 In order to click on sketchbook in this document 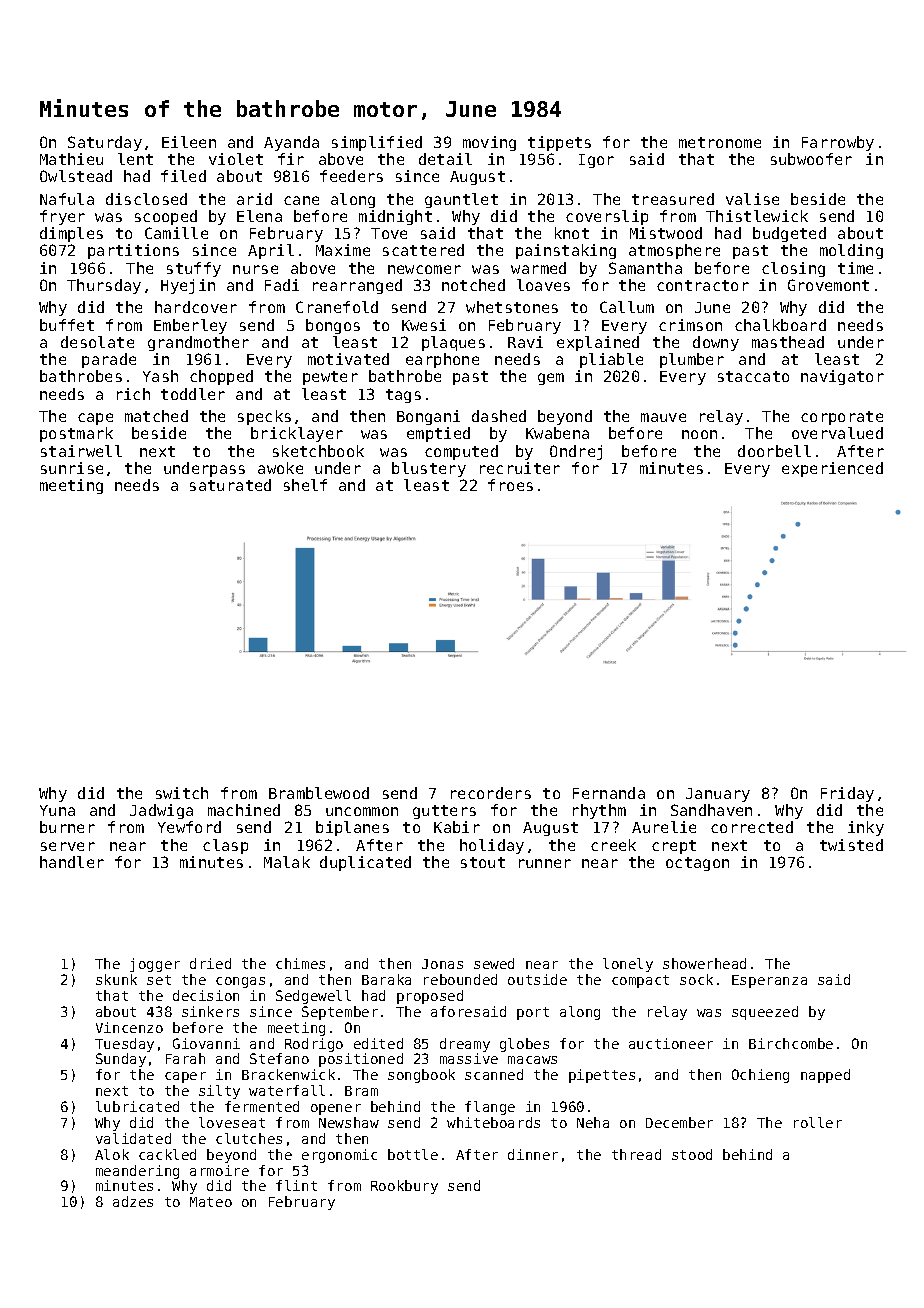, I will do `click(318, 451)`.
